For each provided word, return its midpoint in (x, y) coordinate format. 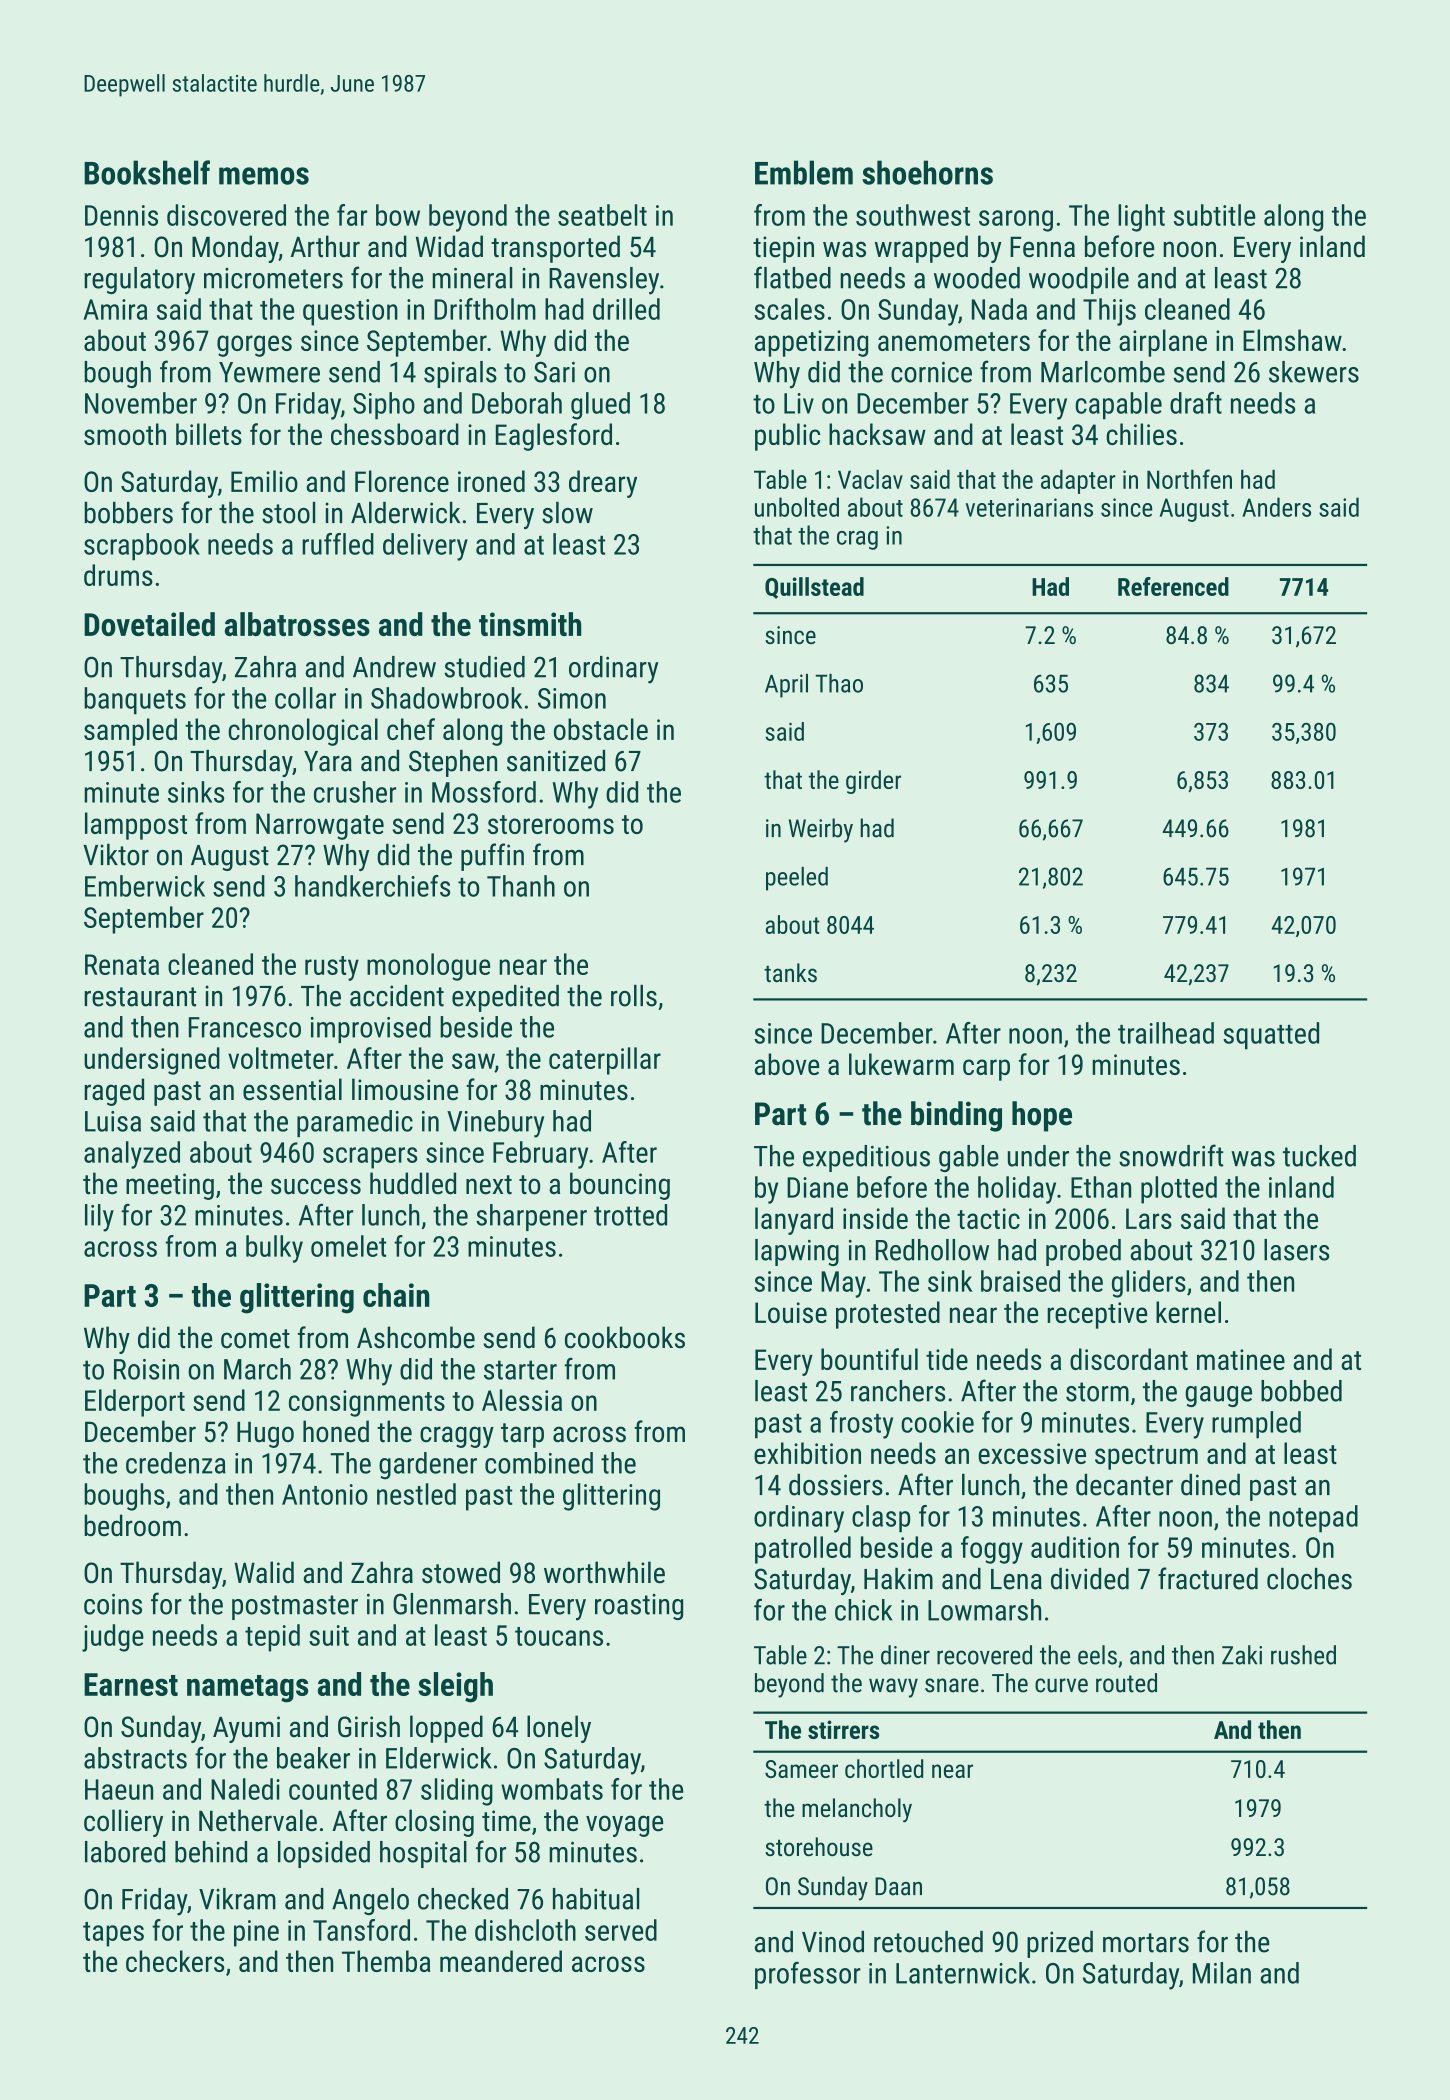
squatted (1271, 1036)
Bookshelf (147, 172)
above (787, 1064)
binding (956, 1116)
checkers (175, 1961)
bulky (274, 1249)
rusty (332, 968)
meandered (501, 1961)
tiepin (783, 249)
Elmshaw (1292, 340)
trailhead (1166, 1033)
